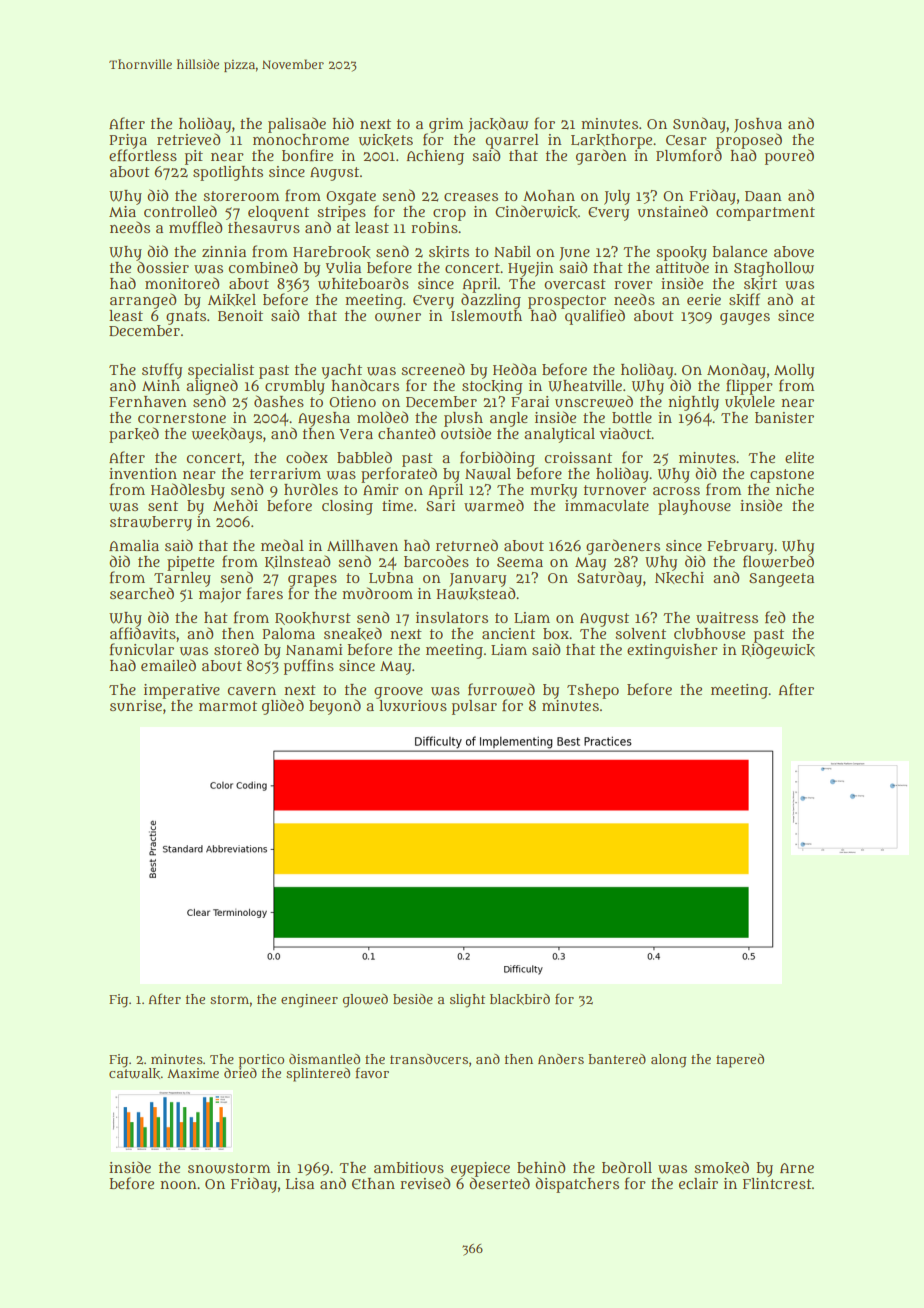  What do you see at coordinates (536, 211) in the image?
I see `Cinderwick` at bounding box center [536, 211].
